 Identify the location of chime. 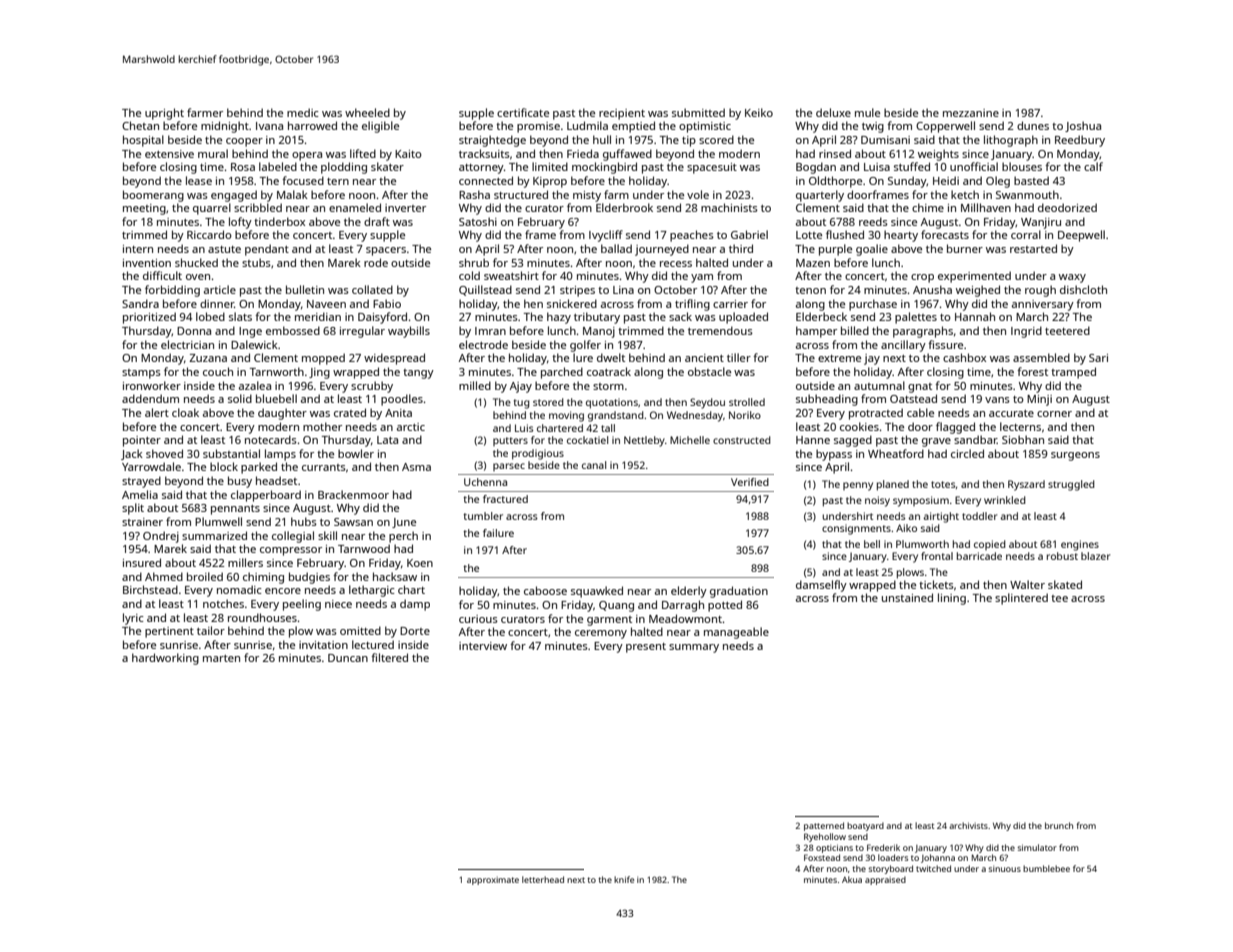
(928, 207).
